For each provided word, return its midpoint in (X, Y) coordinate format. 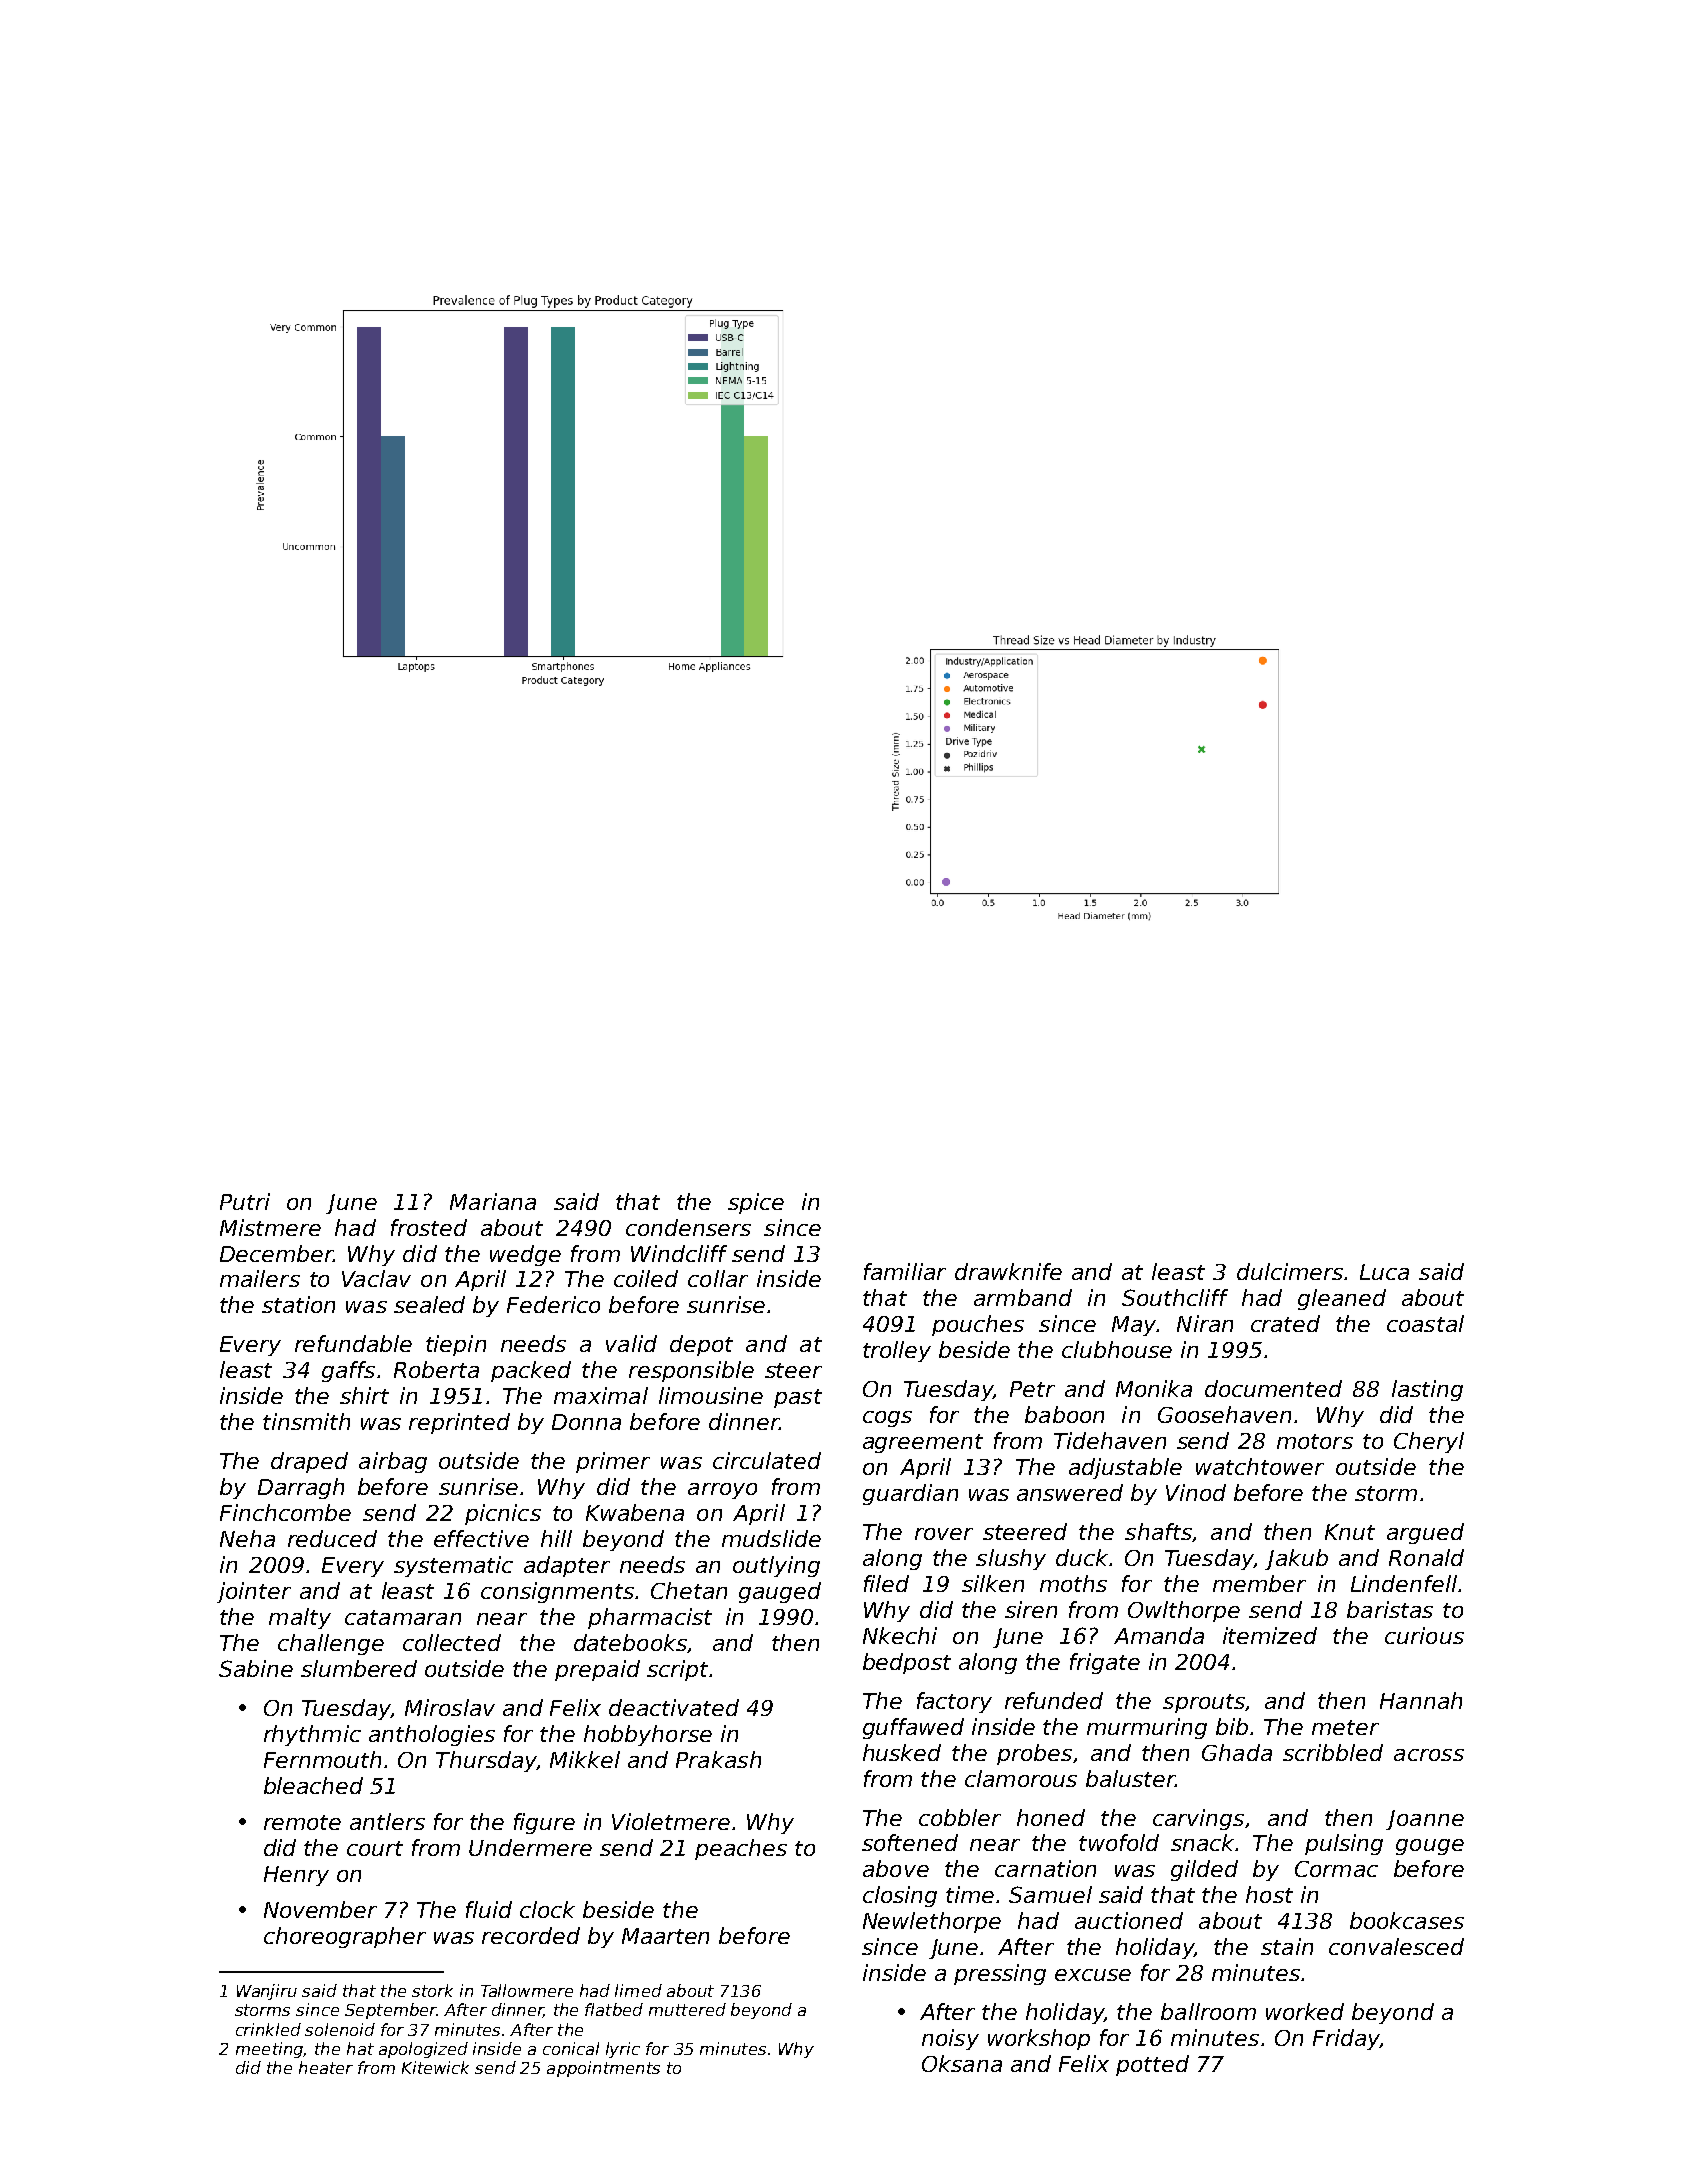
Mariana (493, 1201)
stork (432, 1990)
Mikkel (585, 1759)
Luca (1384, 1272)
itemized (1270, 1635)
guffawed (913, 1728)
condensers (688, 1227)
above (896, 1868)
